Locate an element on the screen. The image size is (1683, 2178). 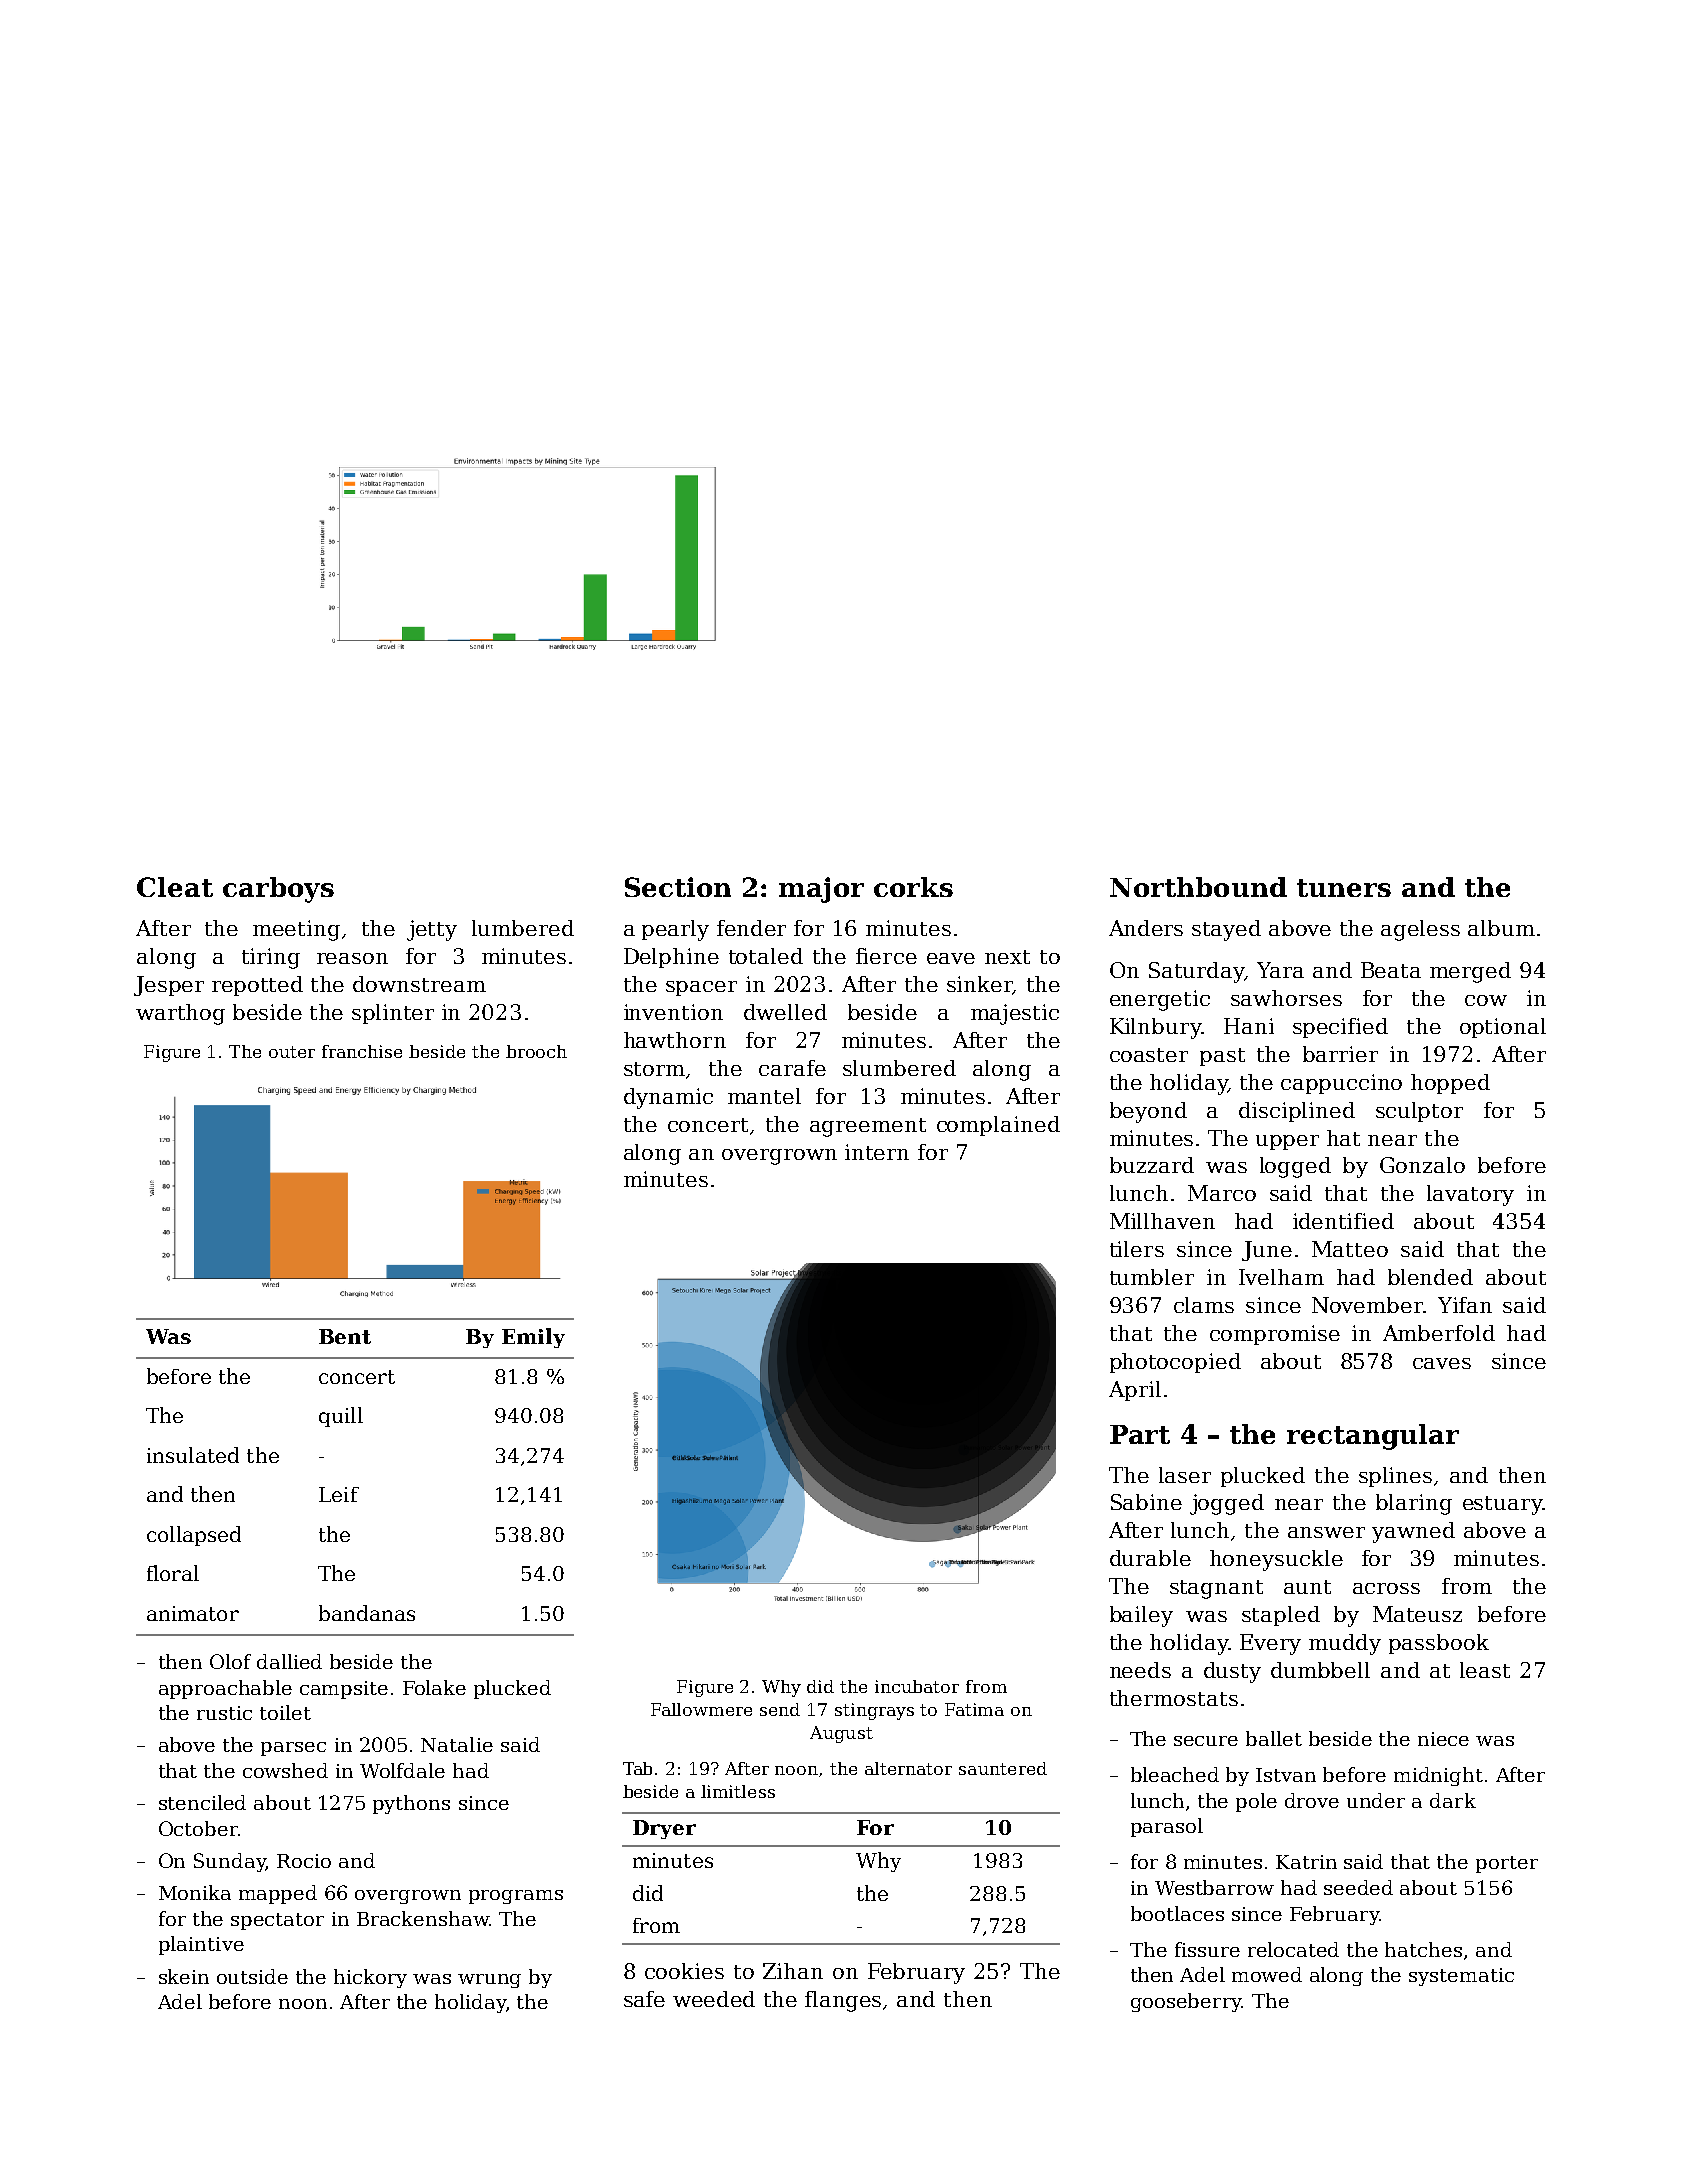
outer is located at coordinates (292, 1052).
